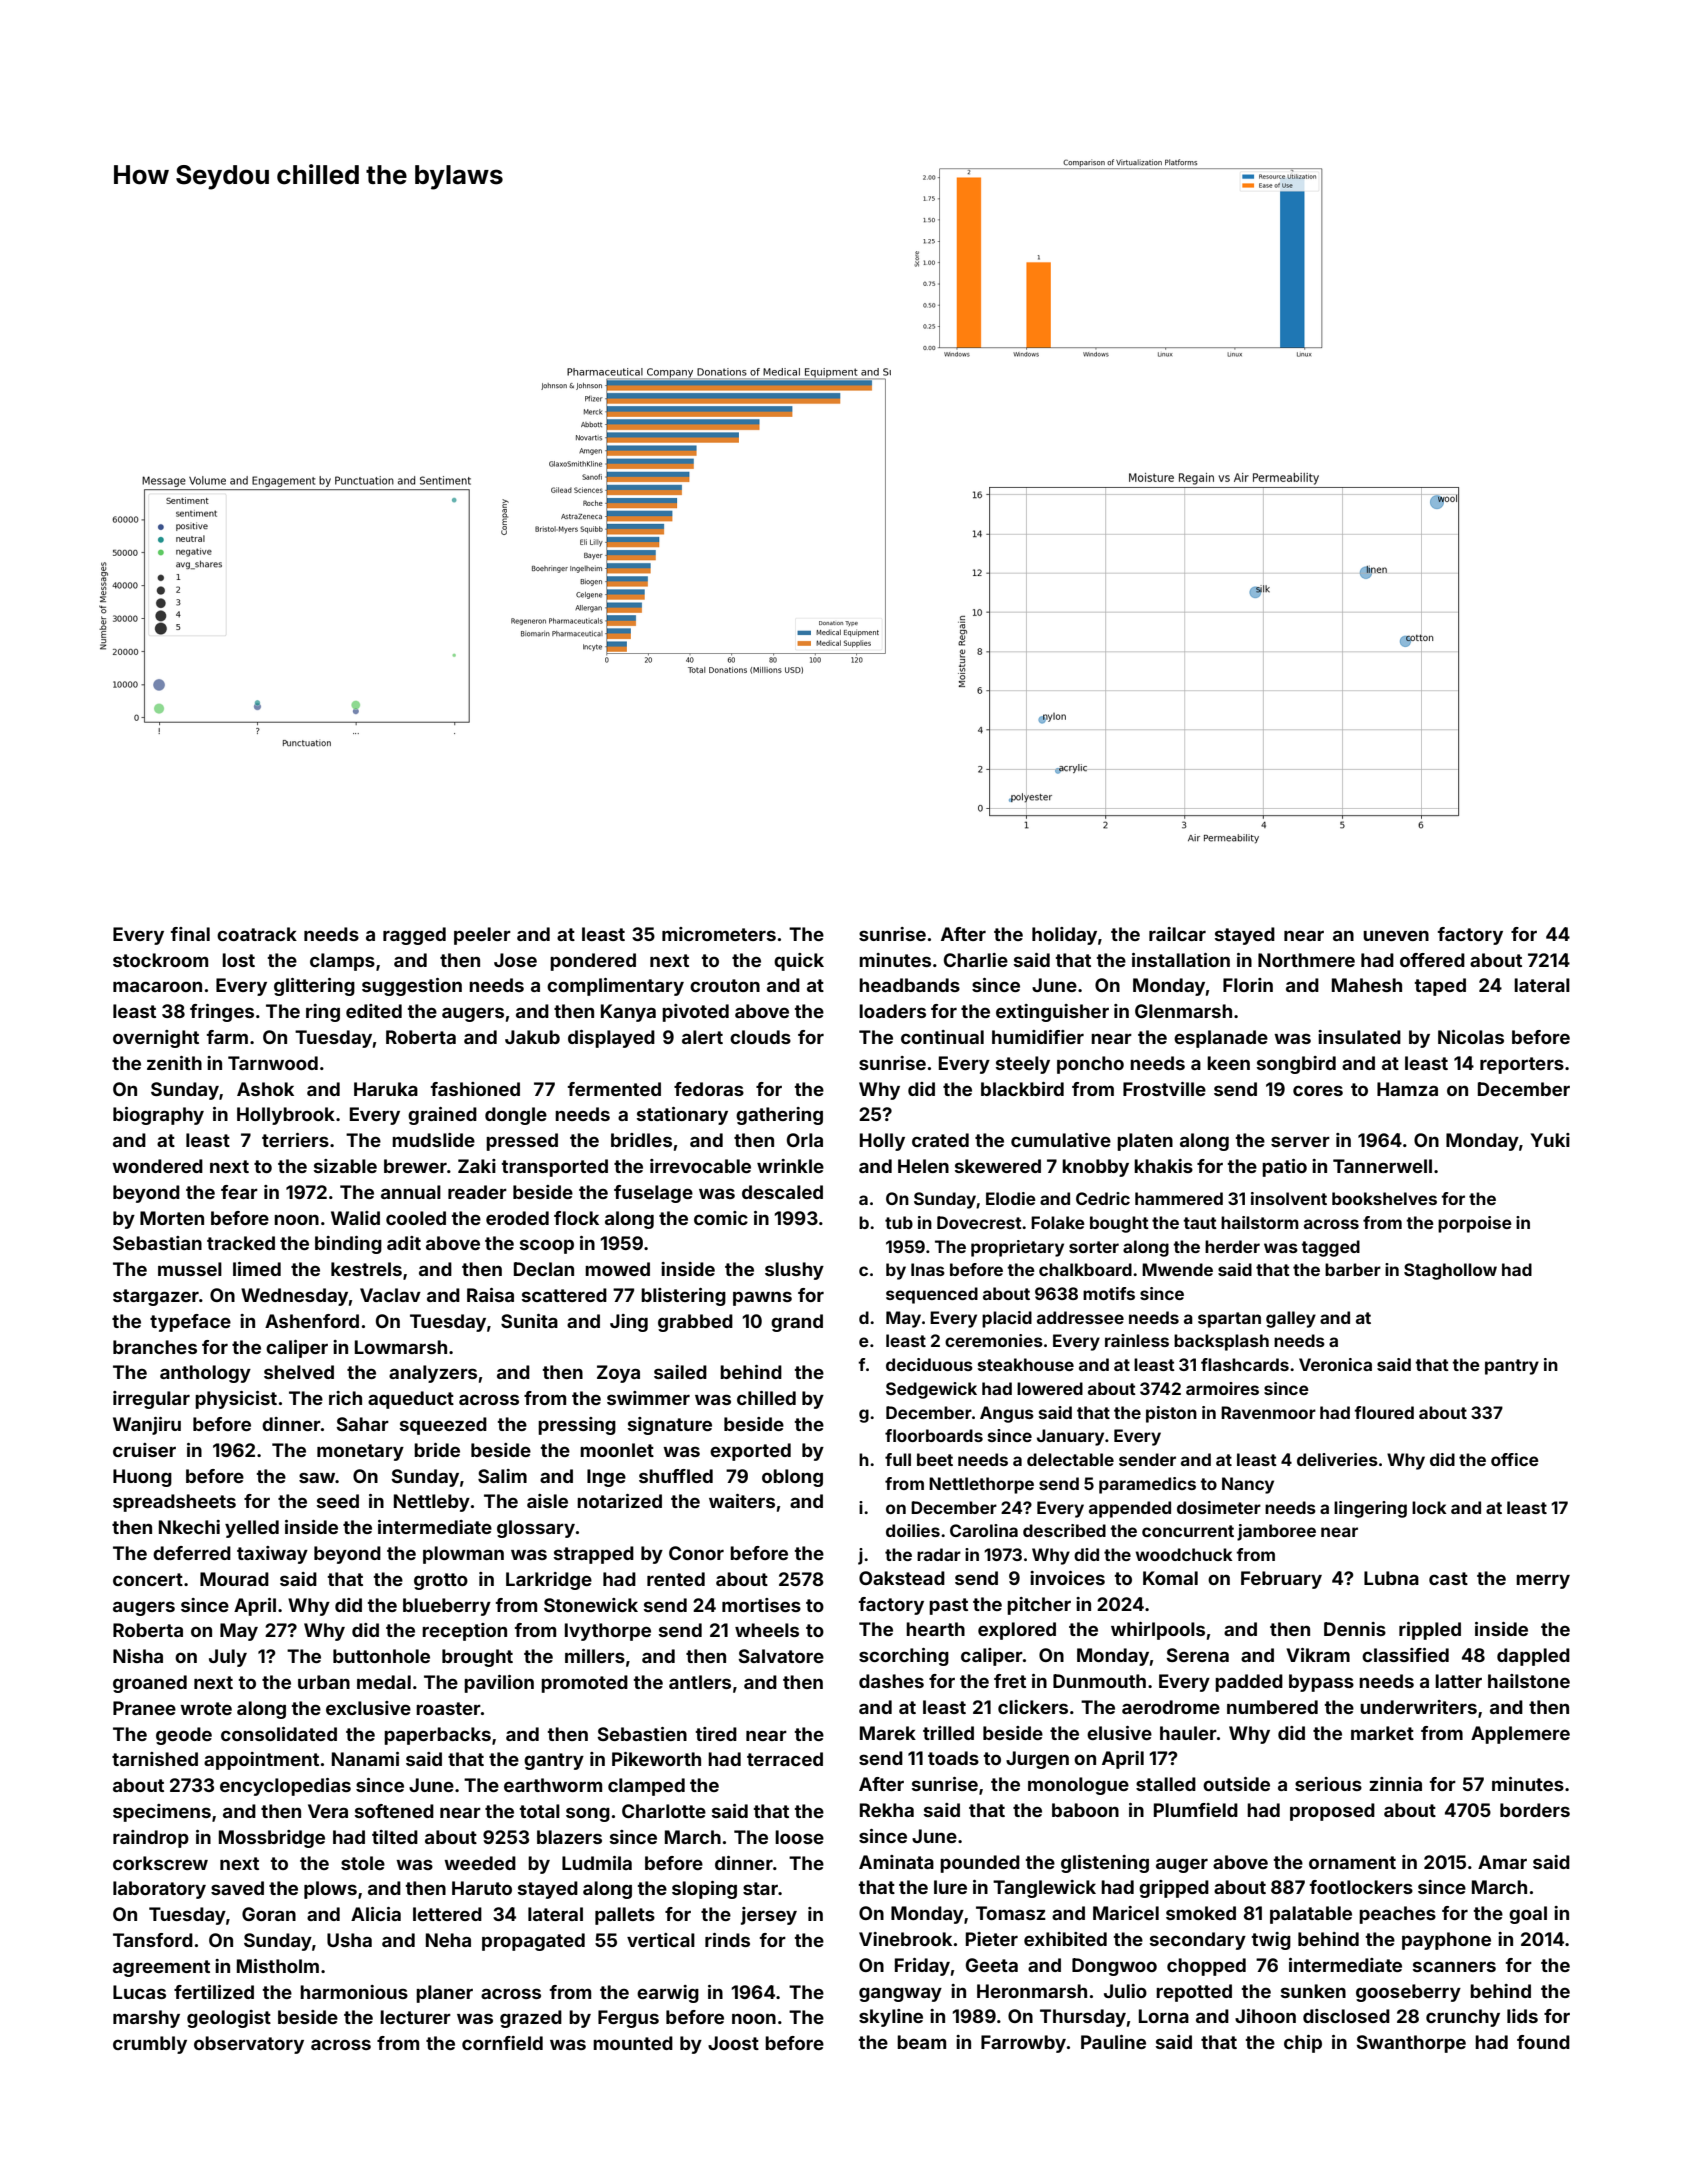  I want to click on Mwende, so click(1177, 1269).
